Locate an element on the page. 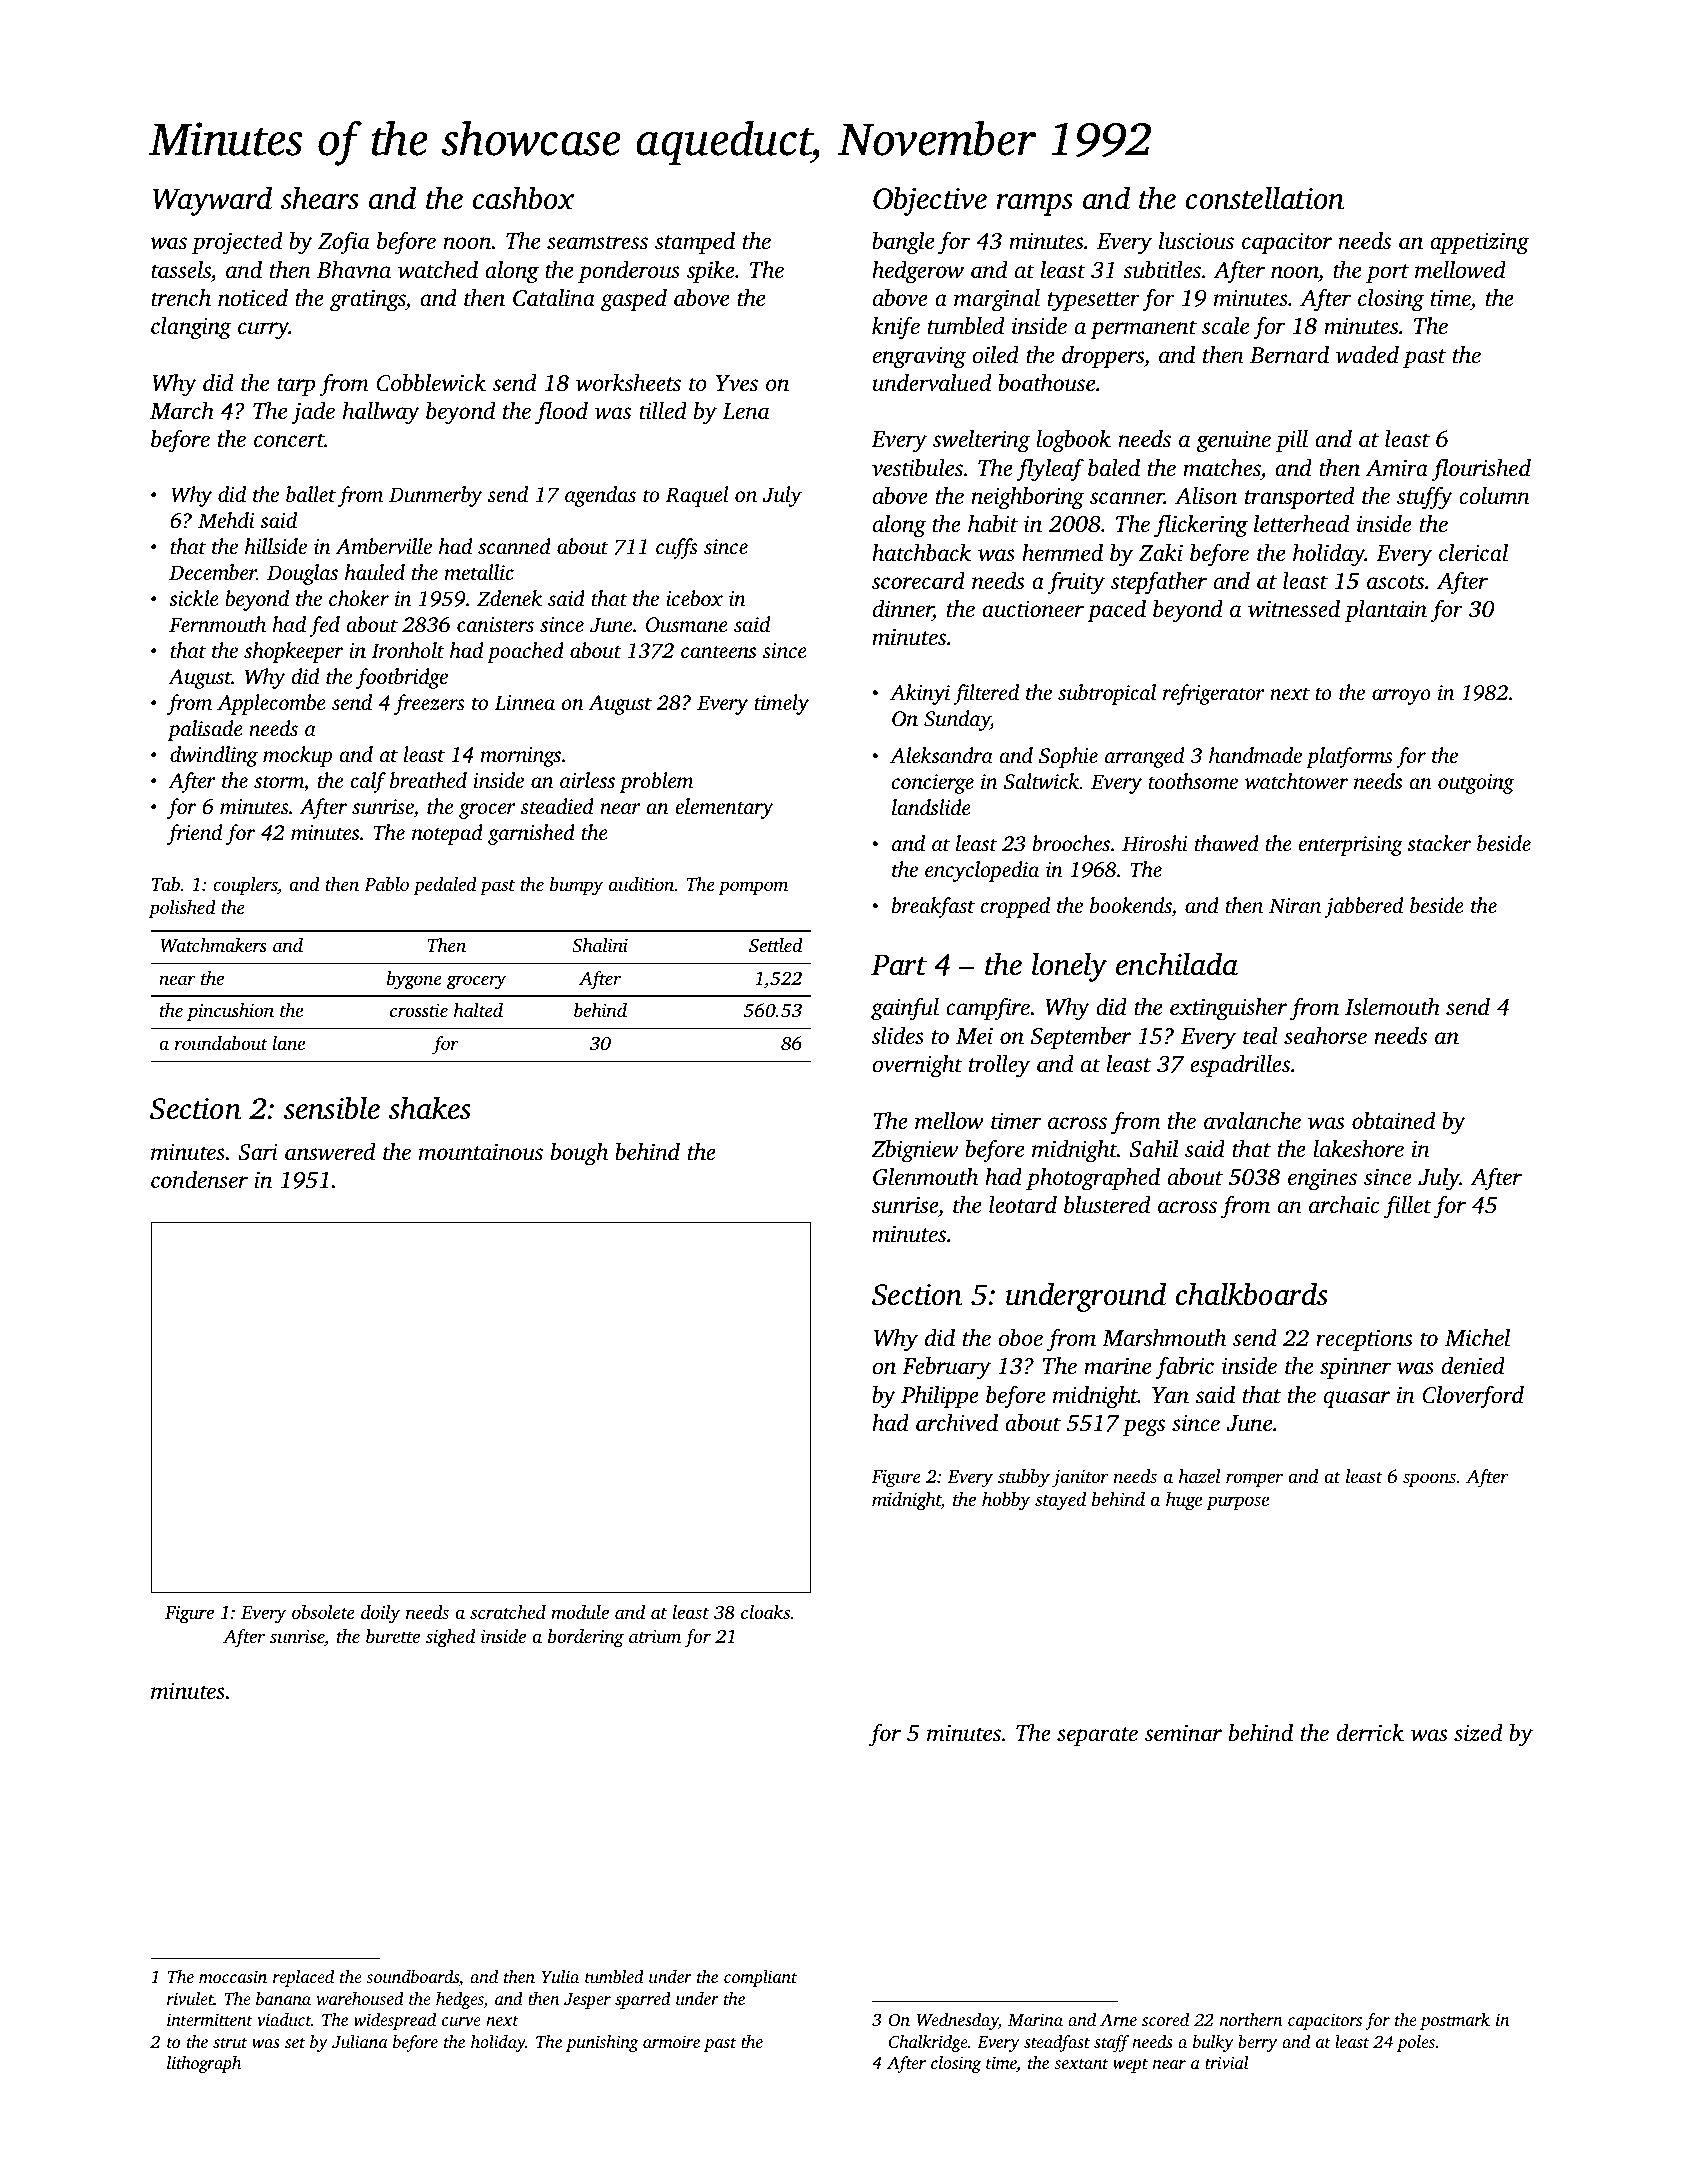 The width and height of the document is (1683, 2178). blustered is located at coordinates (1107, 1205).
